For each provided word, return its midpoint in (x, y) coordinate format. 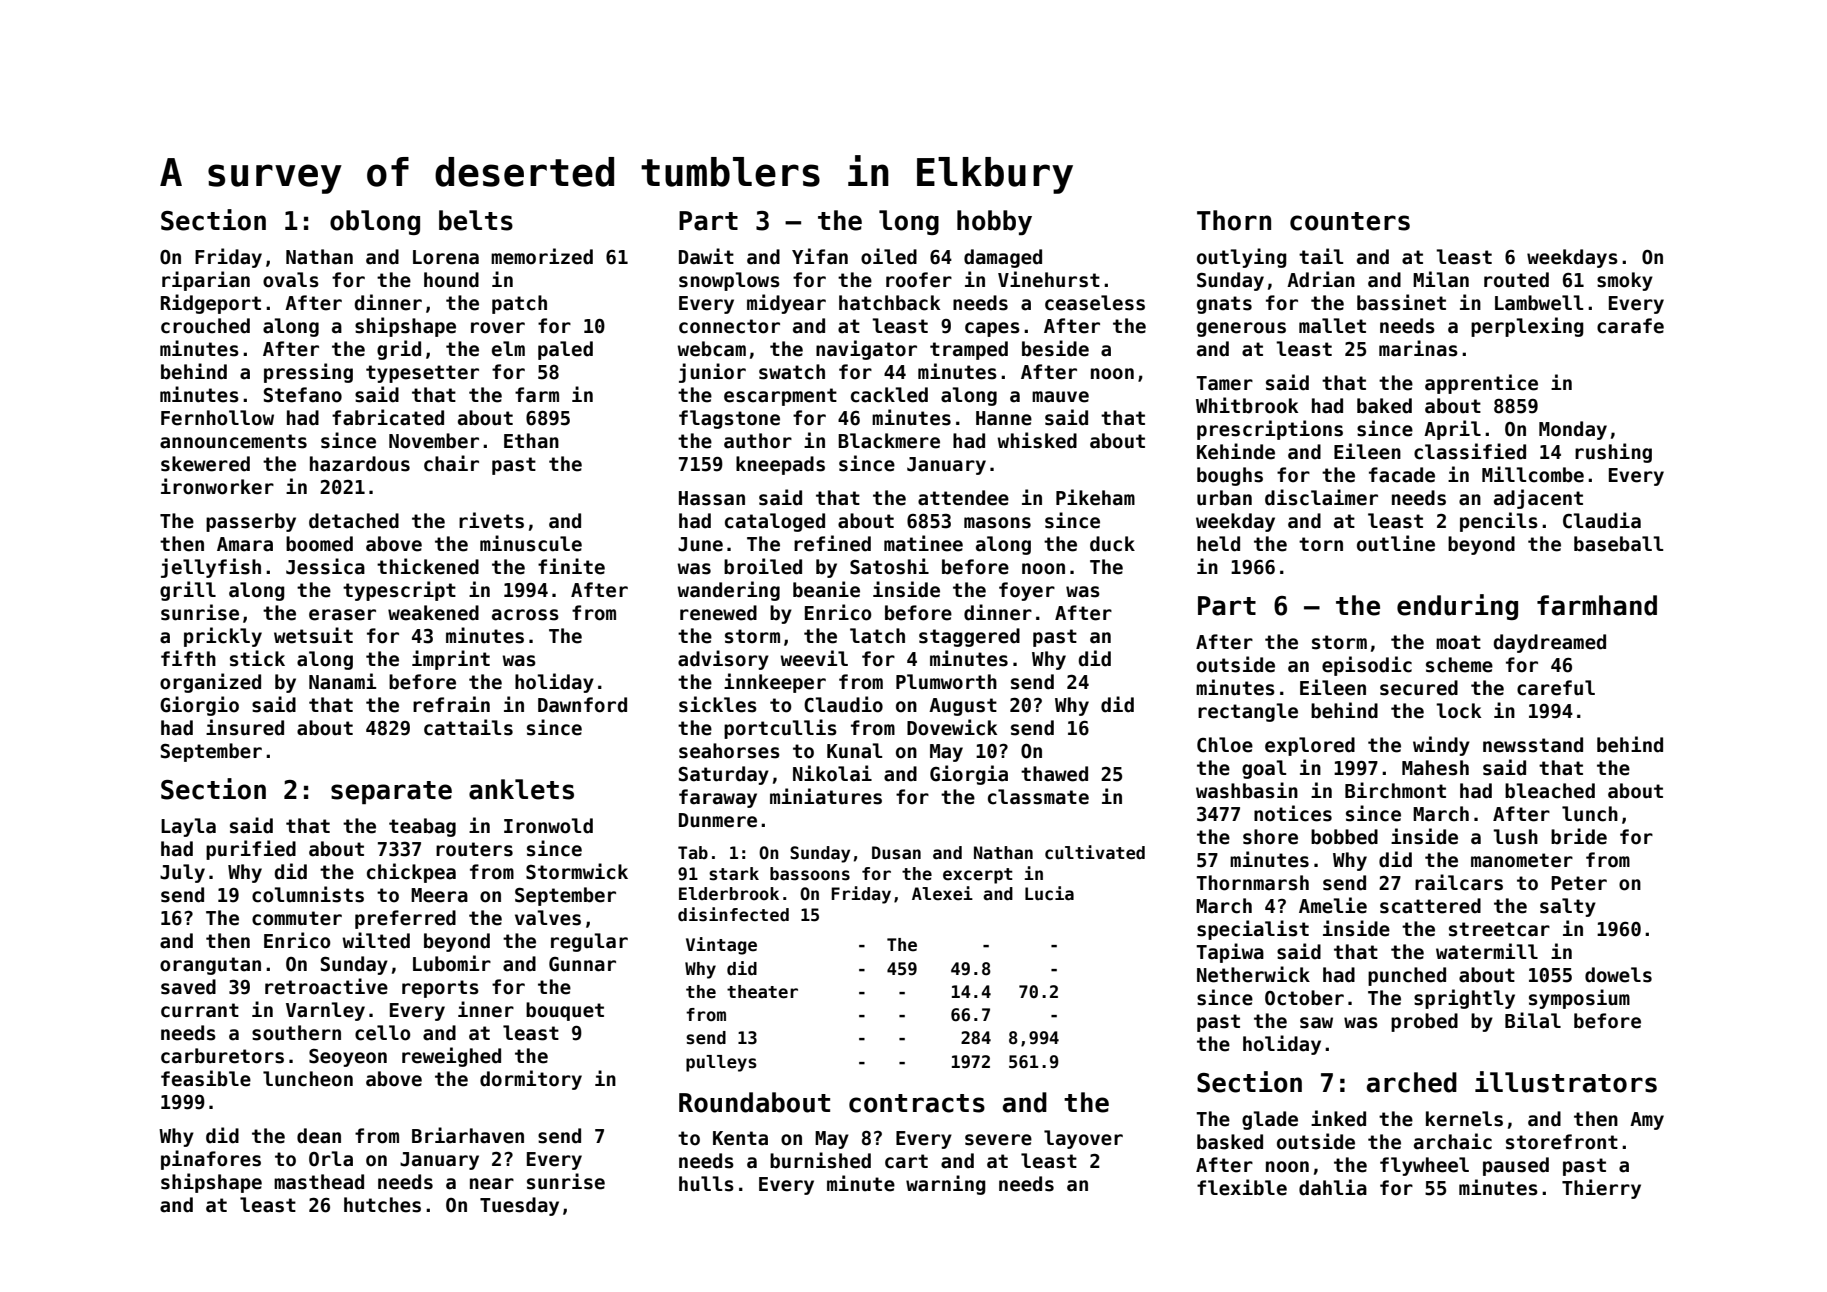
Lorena (446, 257)
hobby (994, 222)
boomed (319, 544)
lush (1515, 837)
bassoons (810, 874)
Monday (1573, 430)
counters (1350, 221)
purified (251, 850)
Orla (331, 1159)
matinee (923, 543)
